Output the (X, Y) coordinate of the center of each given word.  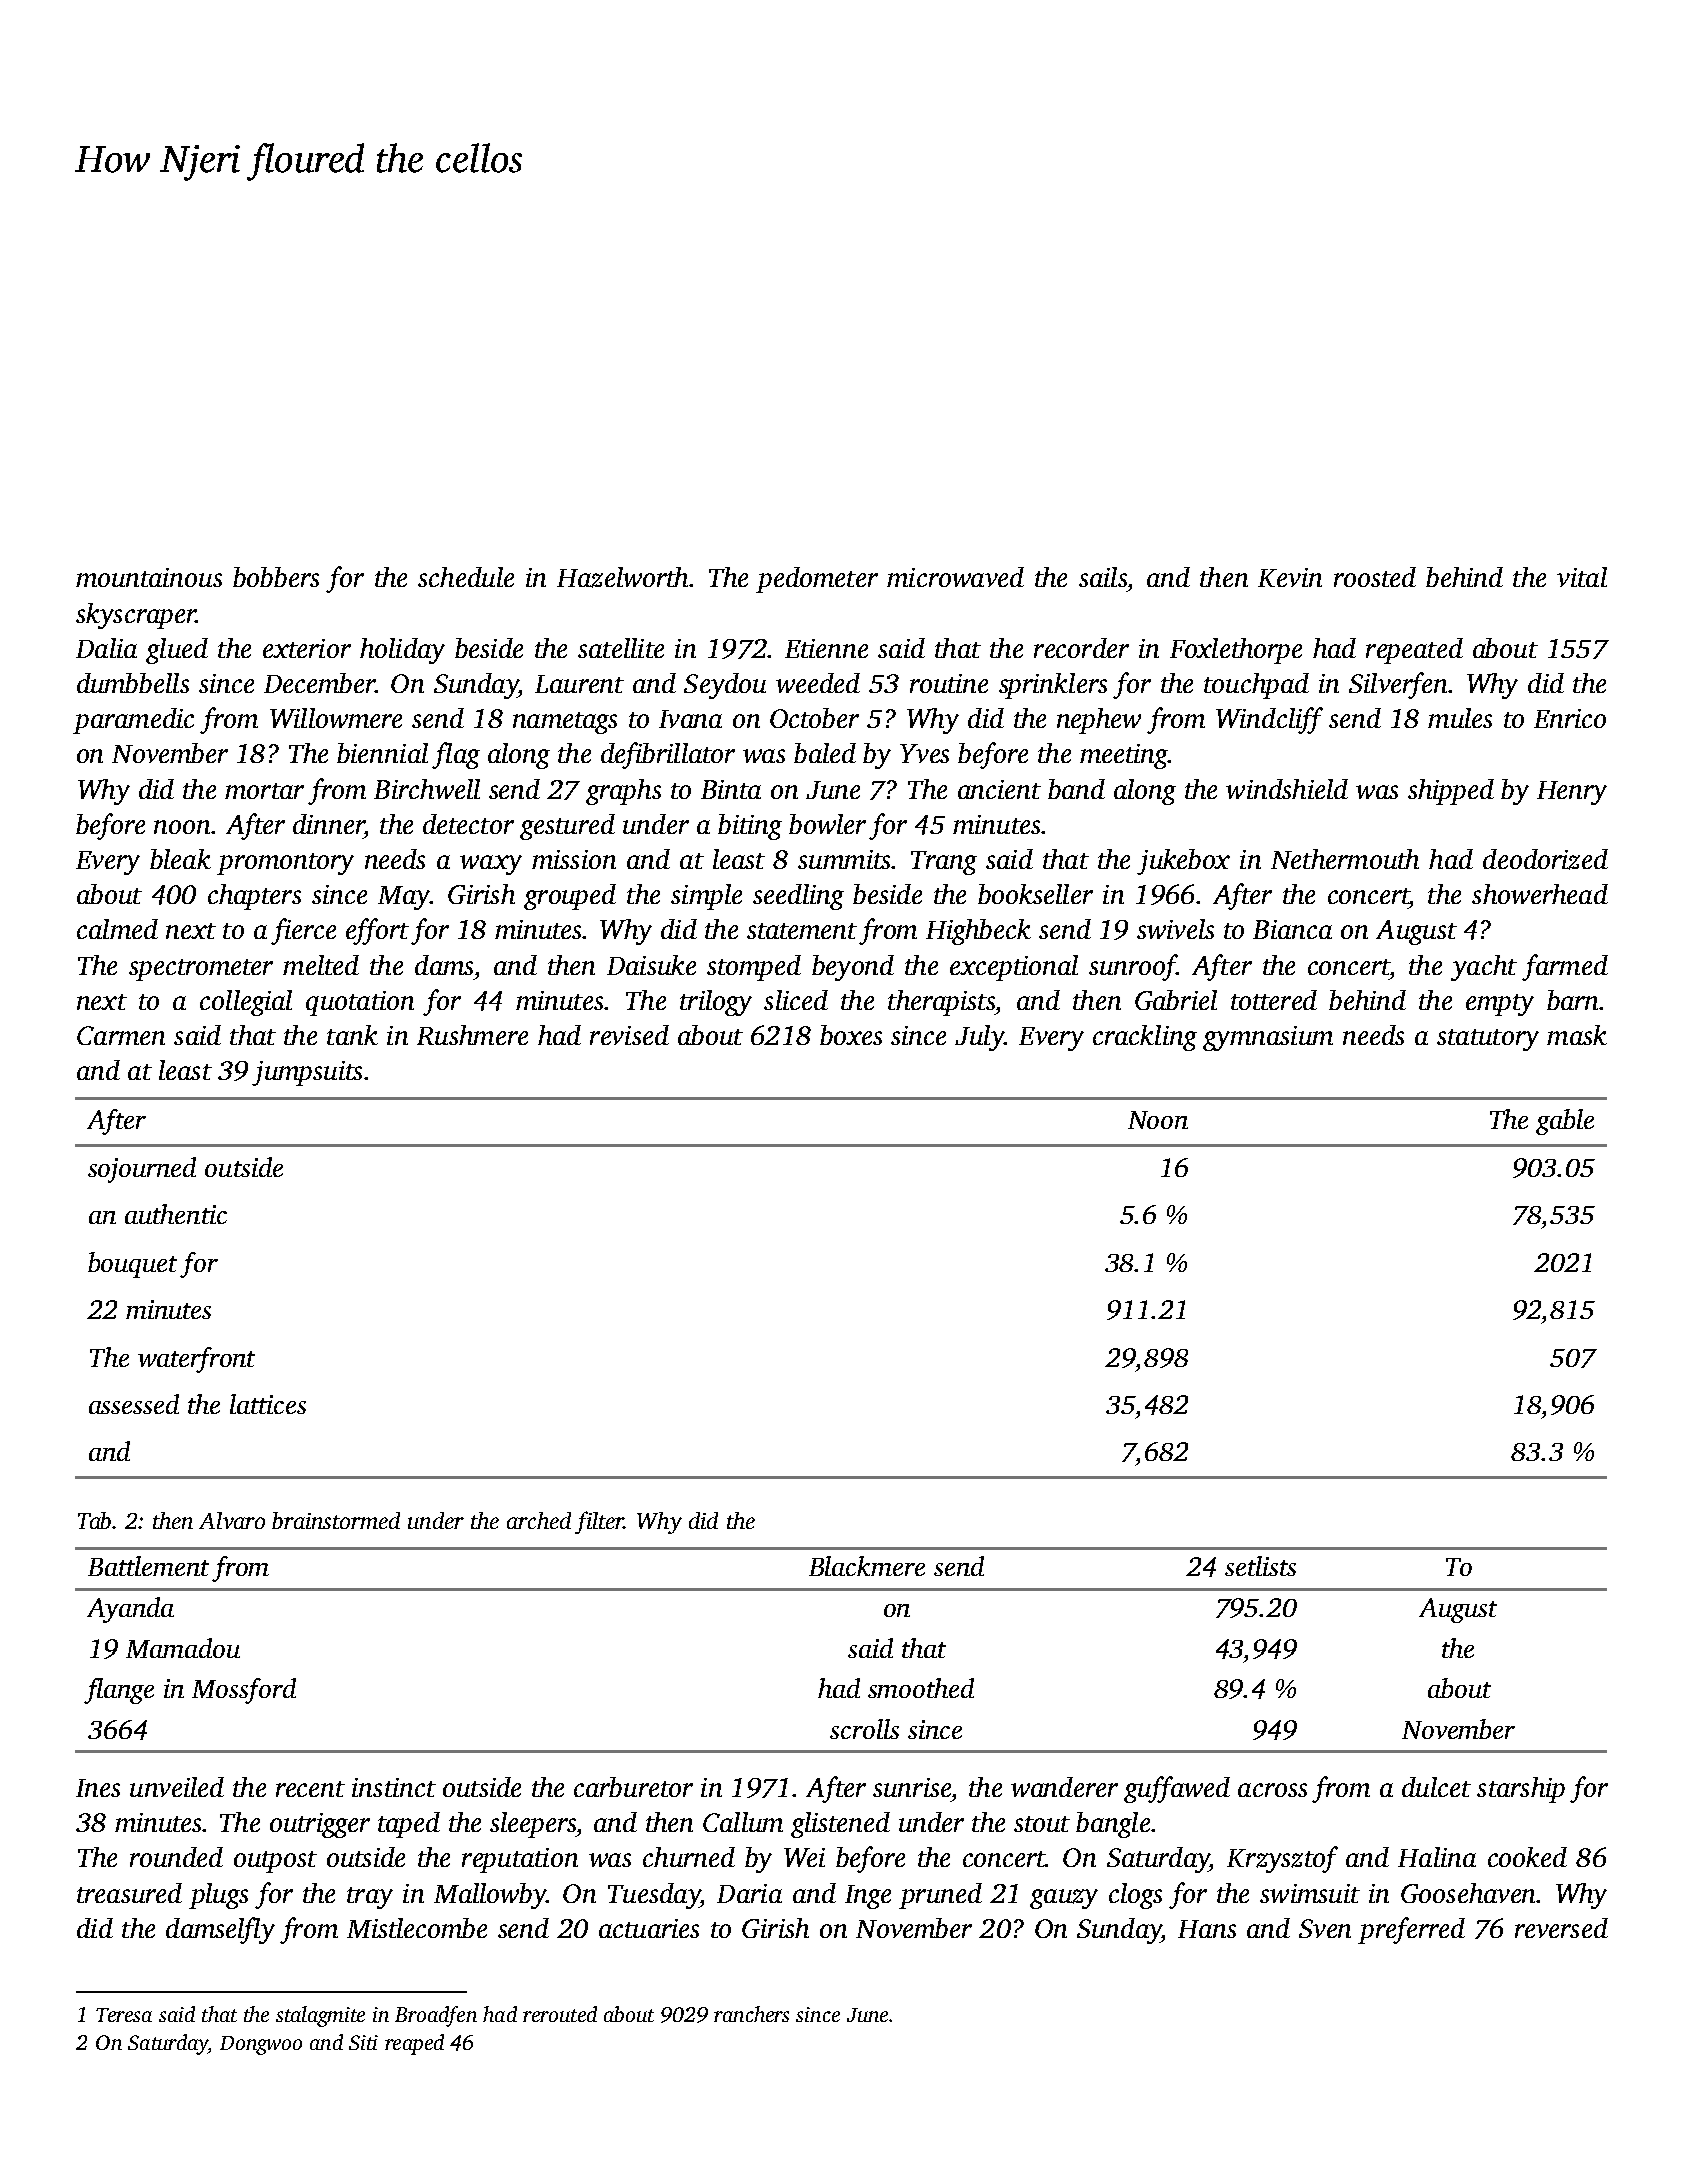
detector (468, 824)
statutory (1488, 1040)
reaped (414, 2044)
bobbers (276, 577)
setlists (1260, 1566)
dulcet (1436, 1787)
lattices (268, 1404)
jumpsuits (307, 1073)
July (979, 1038)
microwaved (955, 577)
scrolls (864, 1729)
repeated (1414, 651)
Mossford (244, 1691)
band (1076, 789)
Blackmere (867, 1566)
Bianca (1292, 929)
